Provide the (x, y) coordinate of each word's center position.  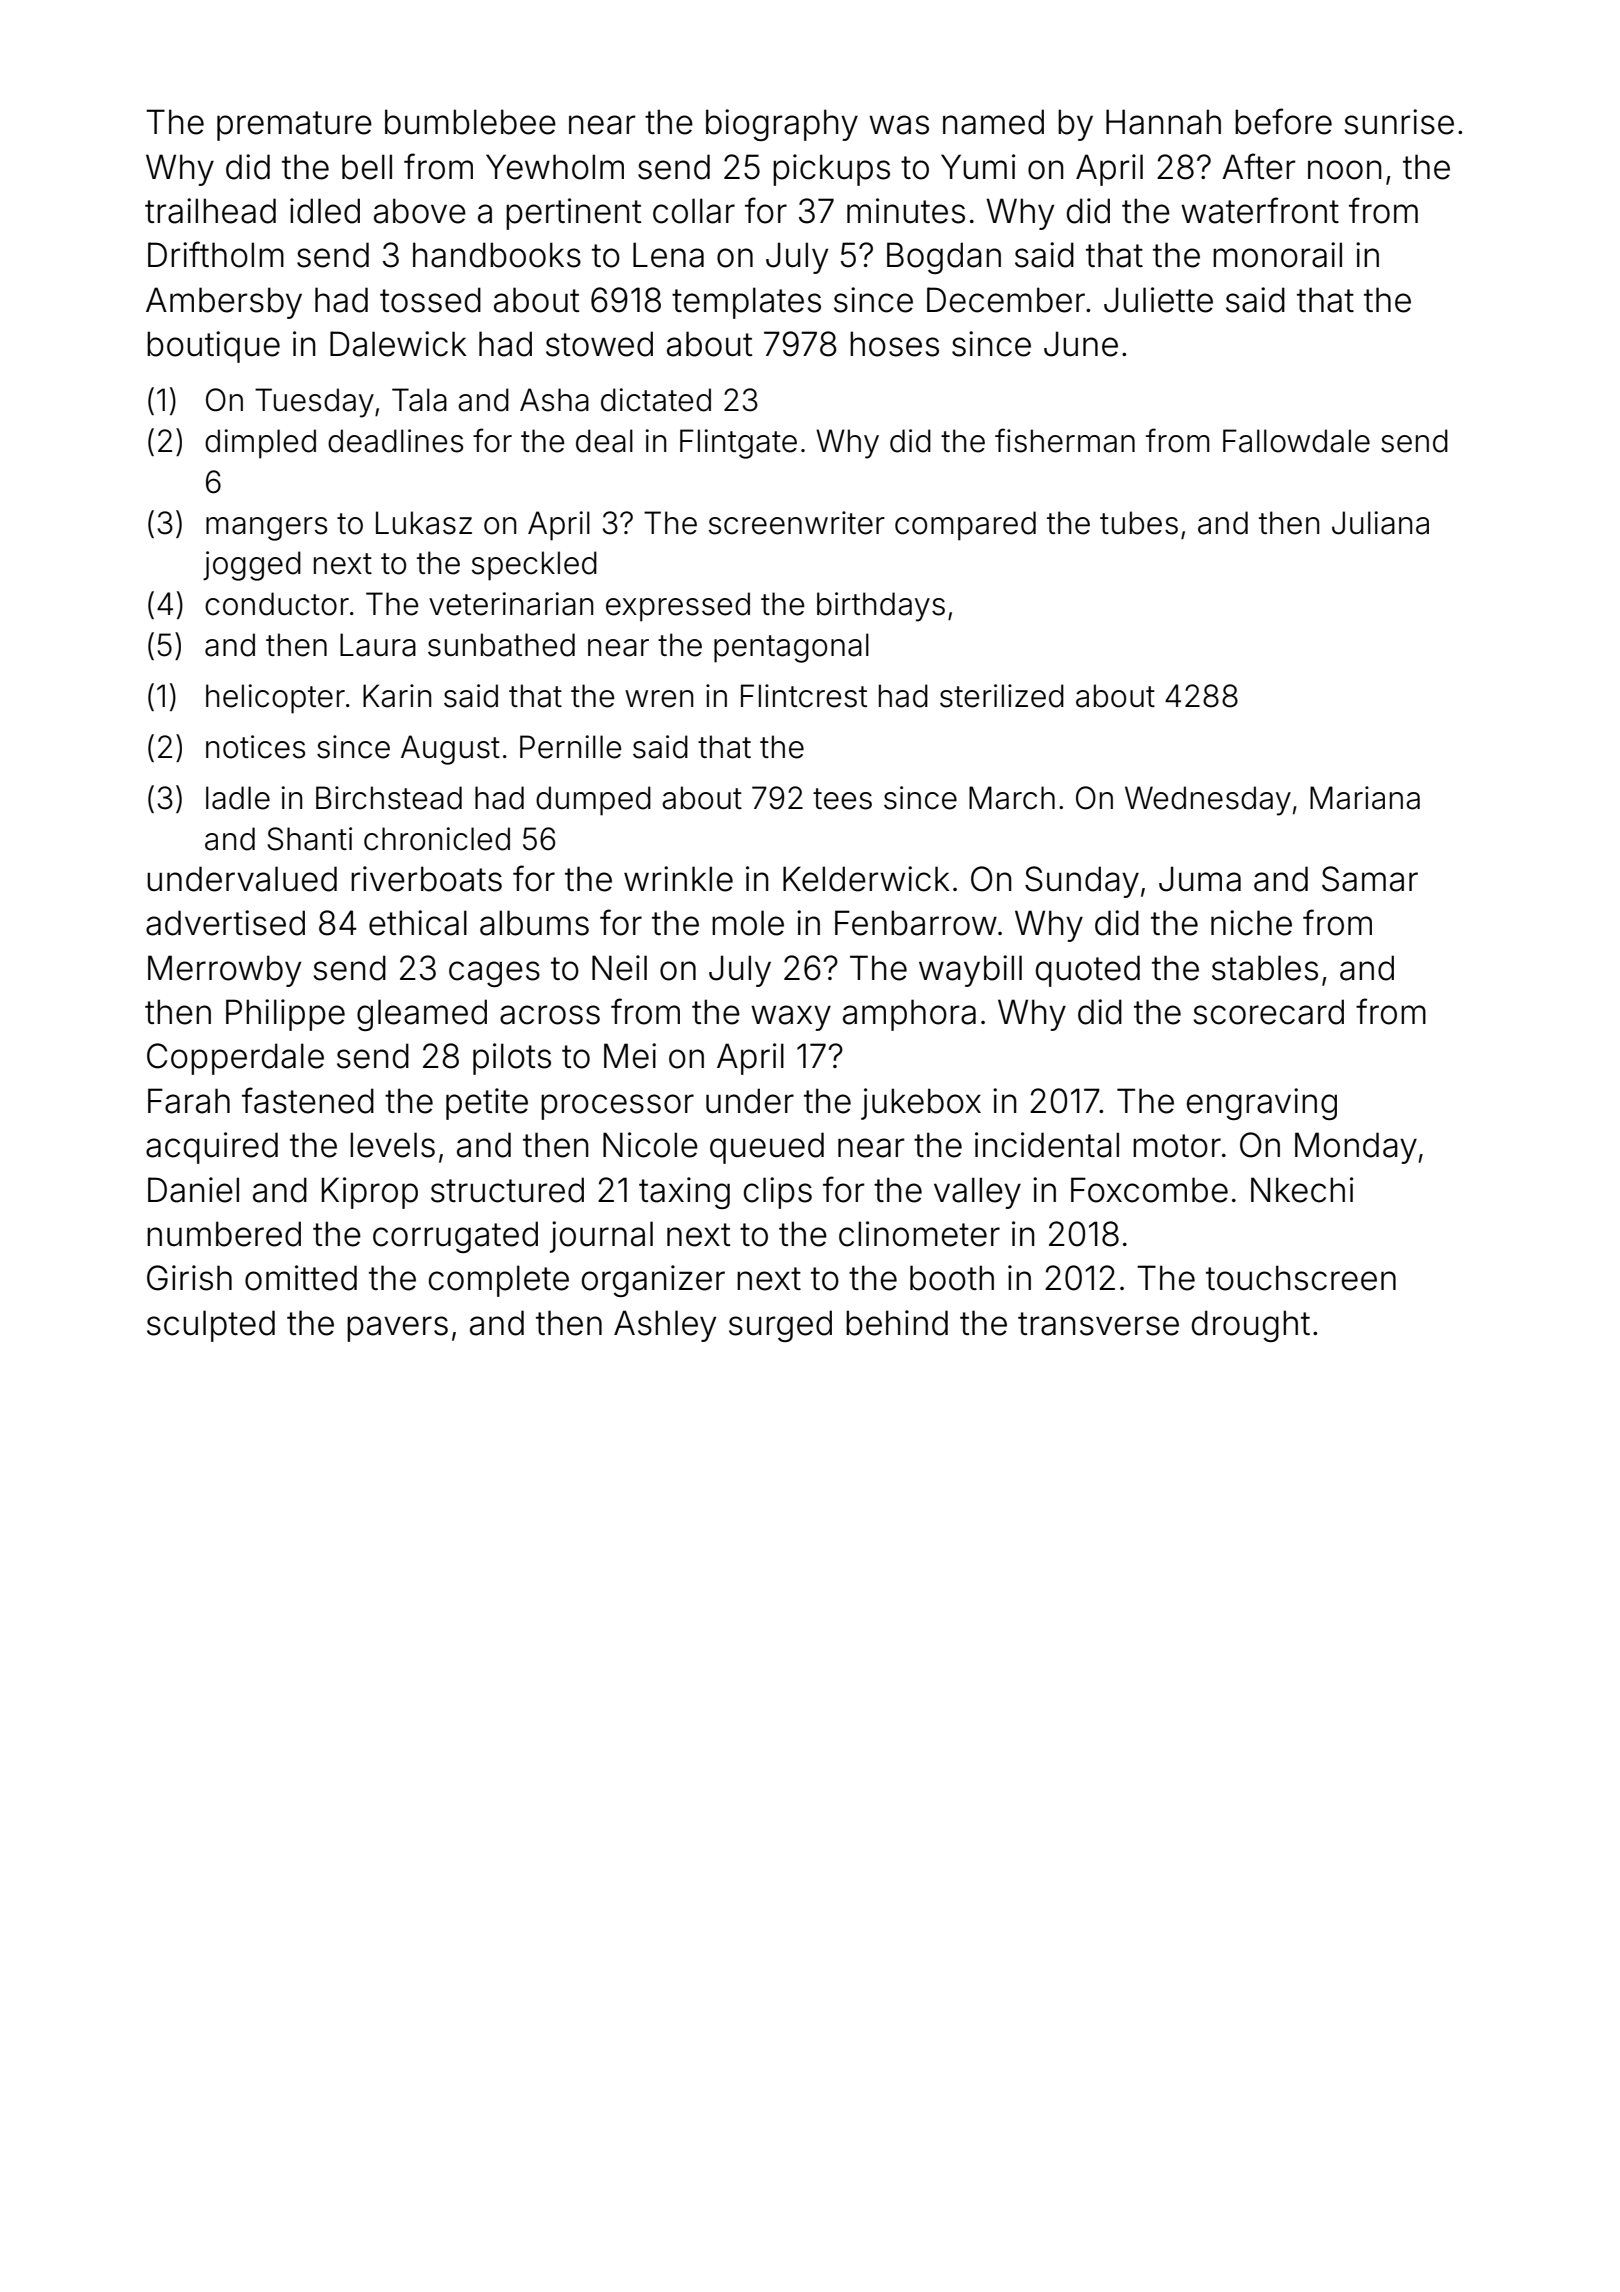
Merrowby (224, 971)
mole (748, 923)
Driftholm (216, 254)
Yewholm (555, 167)
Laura (378, 645)
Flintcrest (804, 696)
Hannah (1163, 122)
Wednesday (1208, 801)
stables (1265, 968)
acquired (212, 1148)
